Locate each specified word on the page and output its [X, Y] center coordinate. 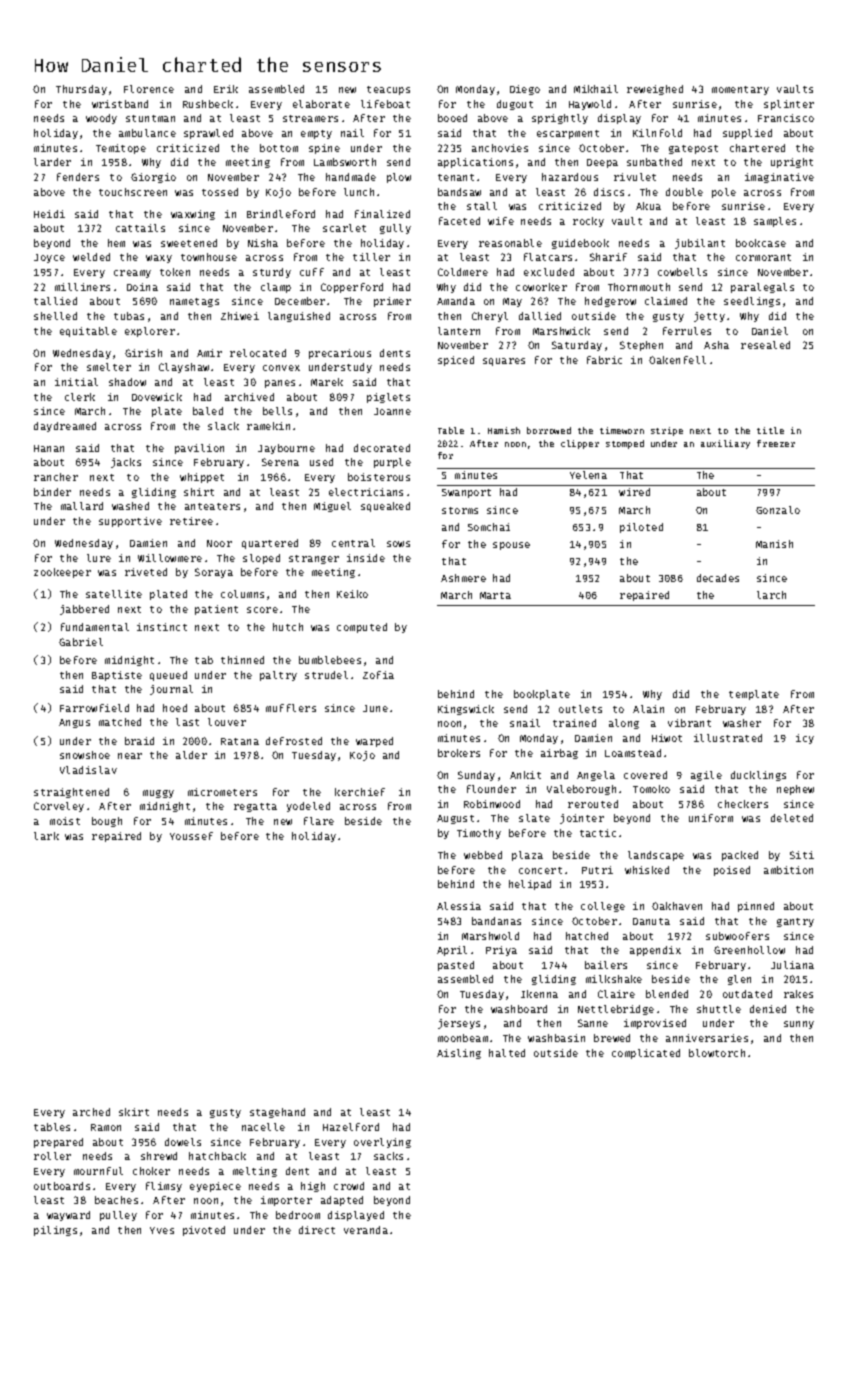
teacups [388, 90]
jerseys [459, 1024]
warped [374, 742]
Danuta [651, 921]
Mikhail [596, 89]
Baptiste [117, 676]
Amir [209, 353]
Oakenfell [677, 360]
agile [706, 776]
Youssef [191, 836]
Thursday [81, 90]
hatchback [217, 1156]
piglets [388, 398]
